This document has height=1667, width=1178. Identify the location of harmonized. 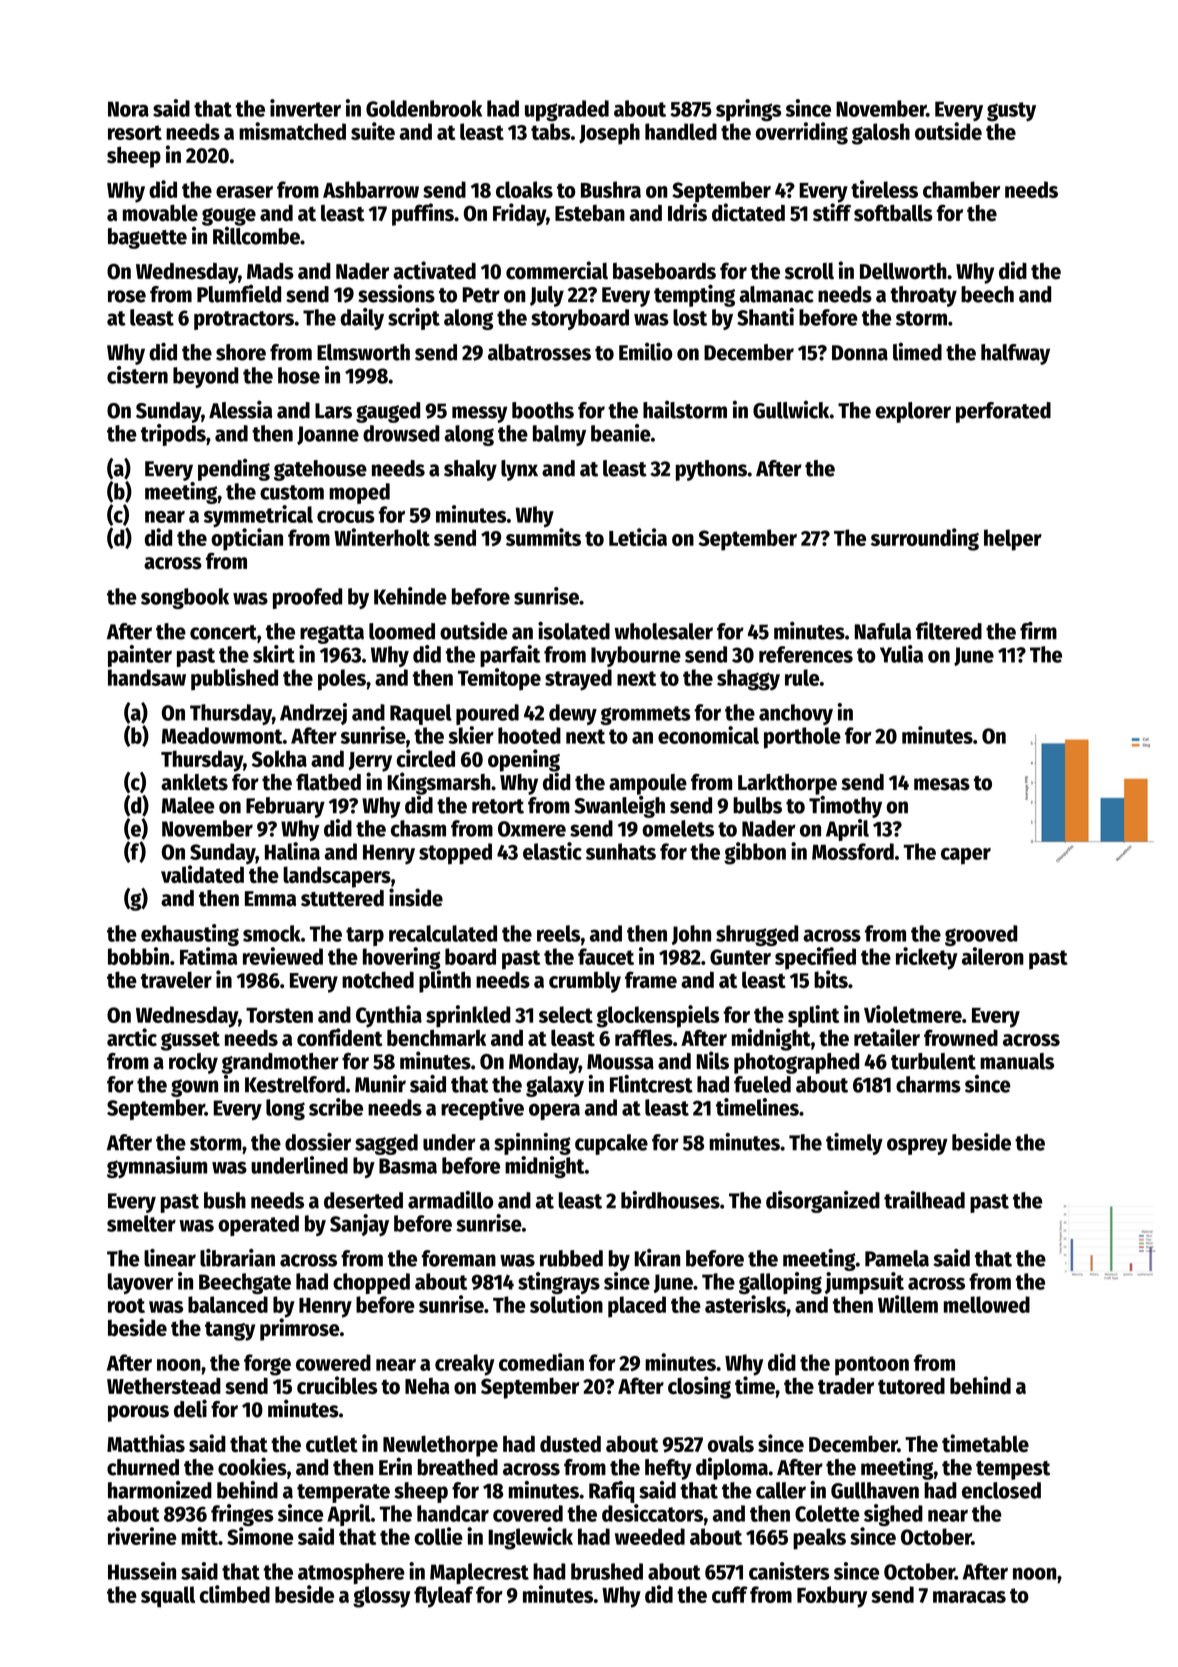
(160, 1490).
